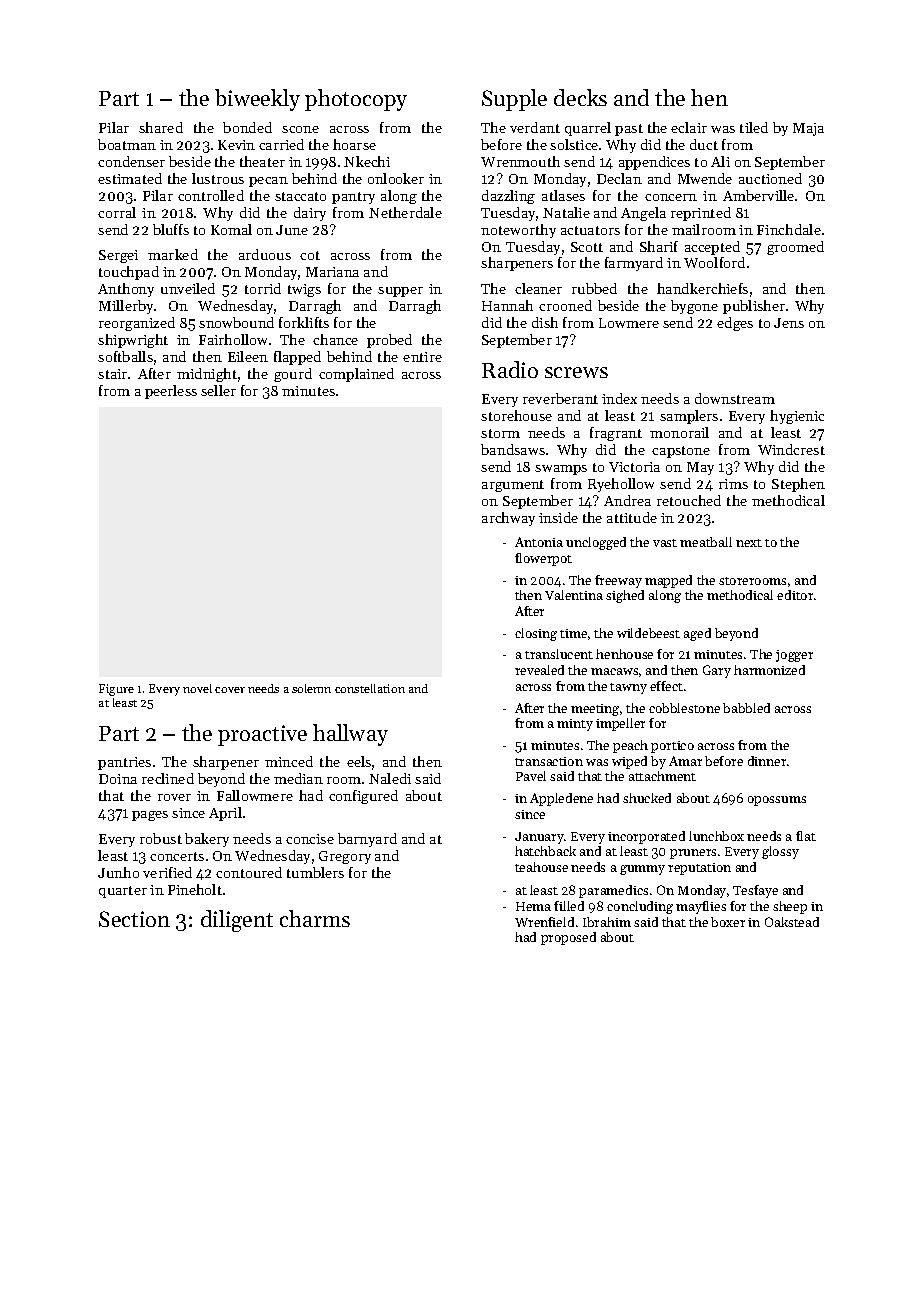  What do you see at coordinates (161, 127) in the page?
I see `shared` at bounding box center [161, 127].
